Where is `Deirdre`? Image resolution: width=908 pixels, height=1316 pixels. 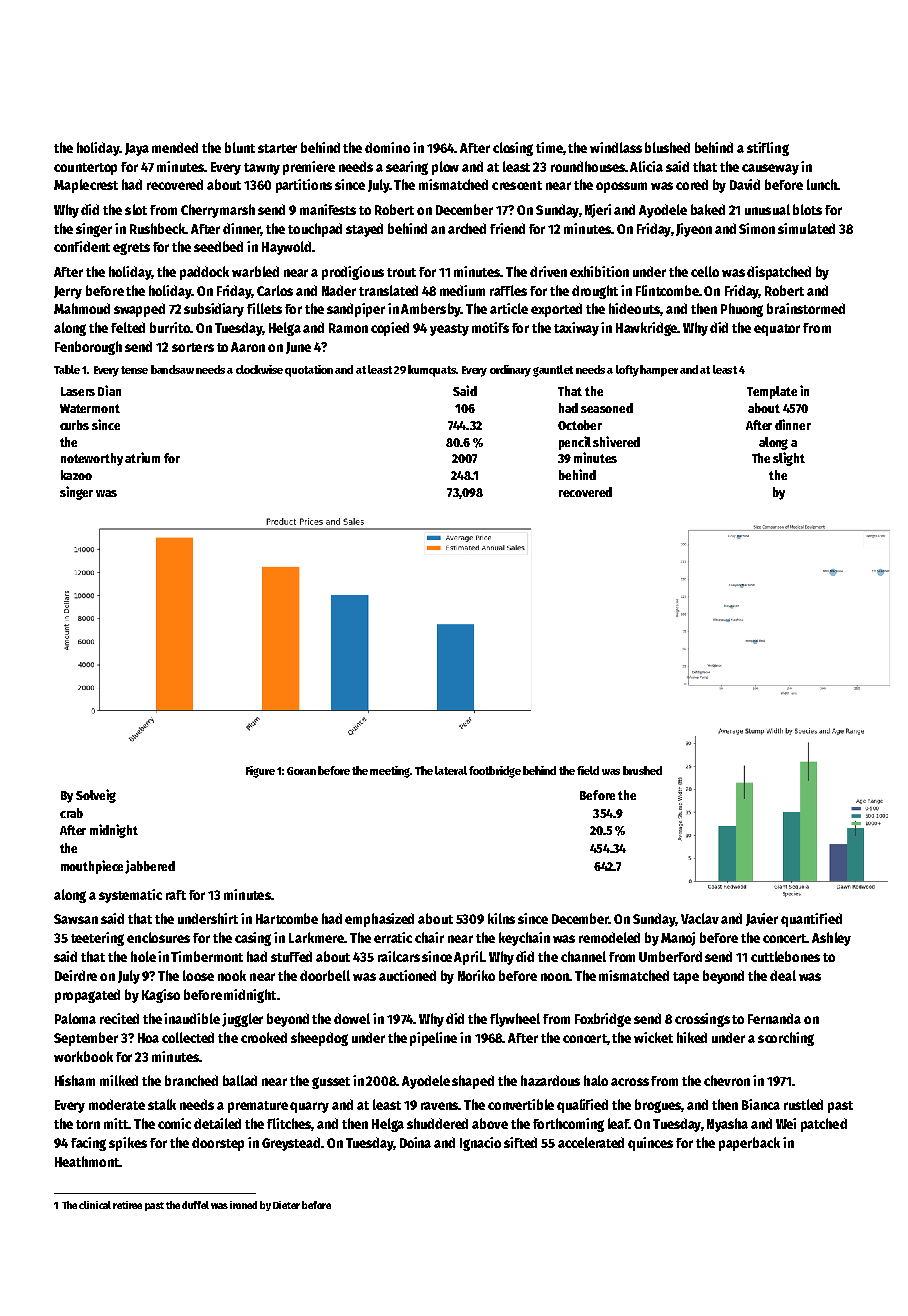
Deirdre is located at coordinates (76, 975).
